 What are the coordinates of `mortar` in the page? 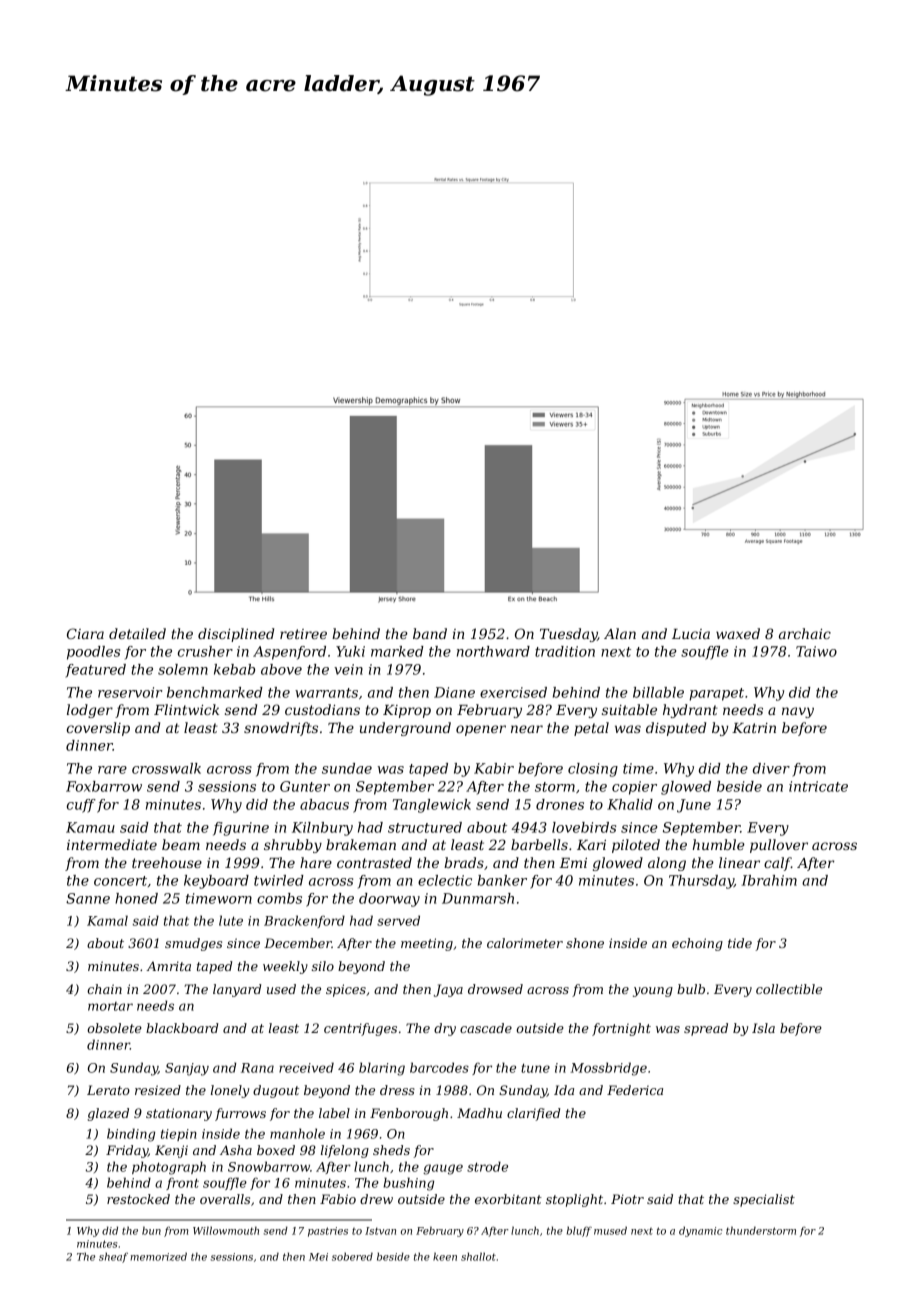 It's located at (110, 1006).
